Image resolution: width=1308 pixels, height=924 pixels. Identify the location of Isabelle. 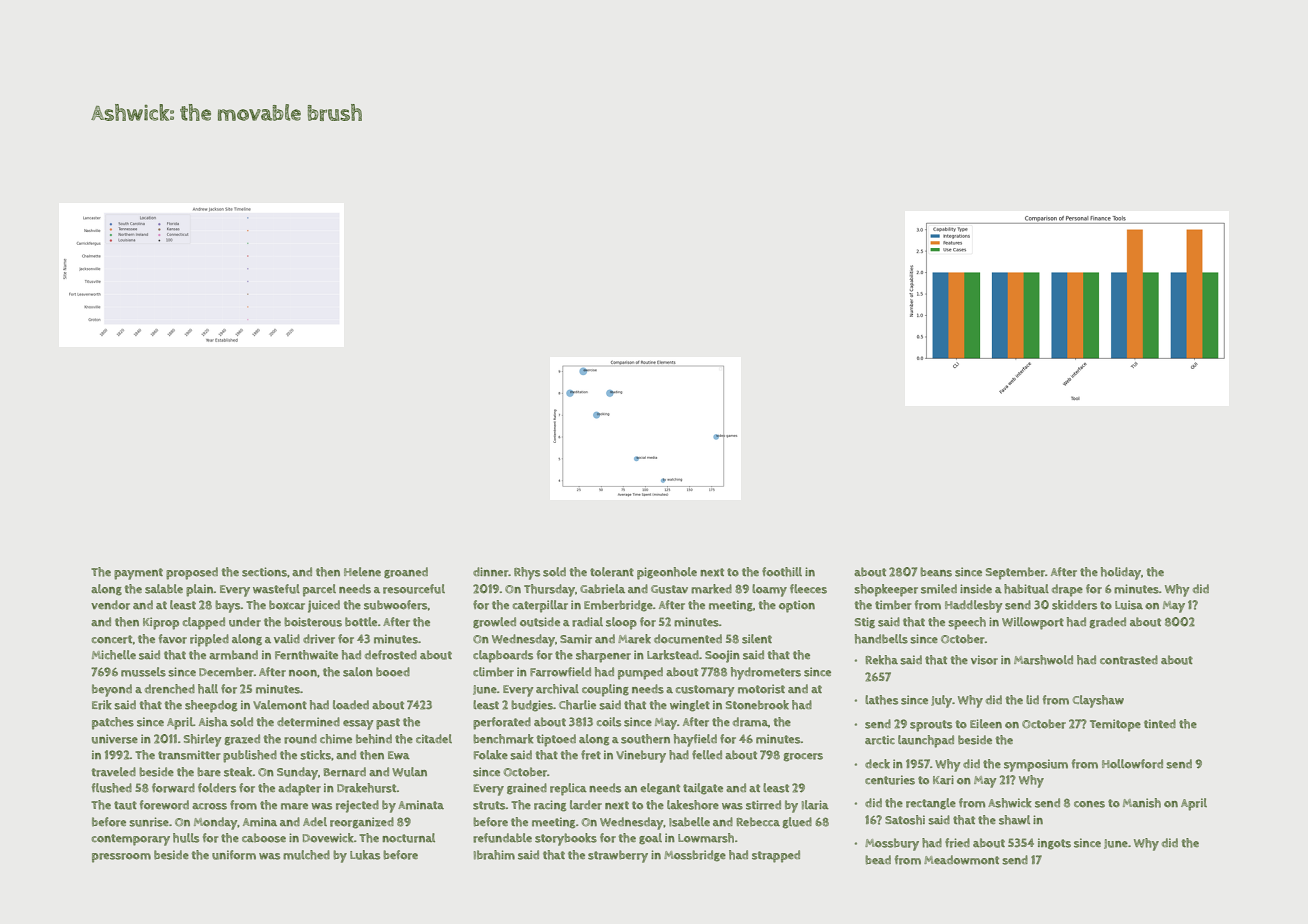
(689, 822).
